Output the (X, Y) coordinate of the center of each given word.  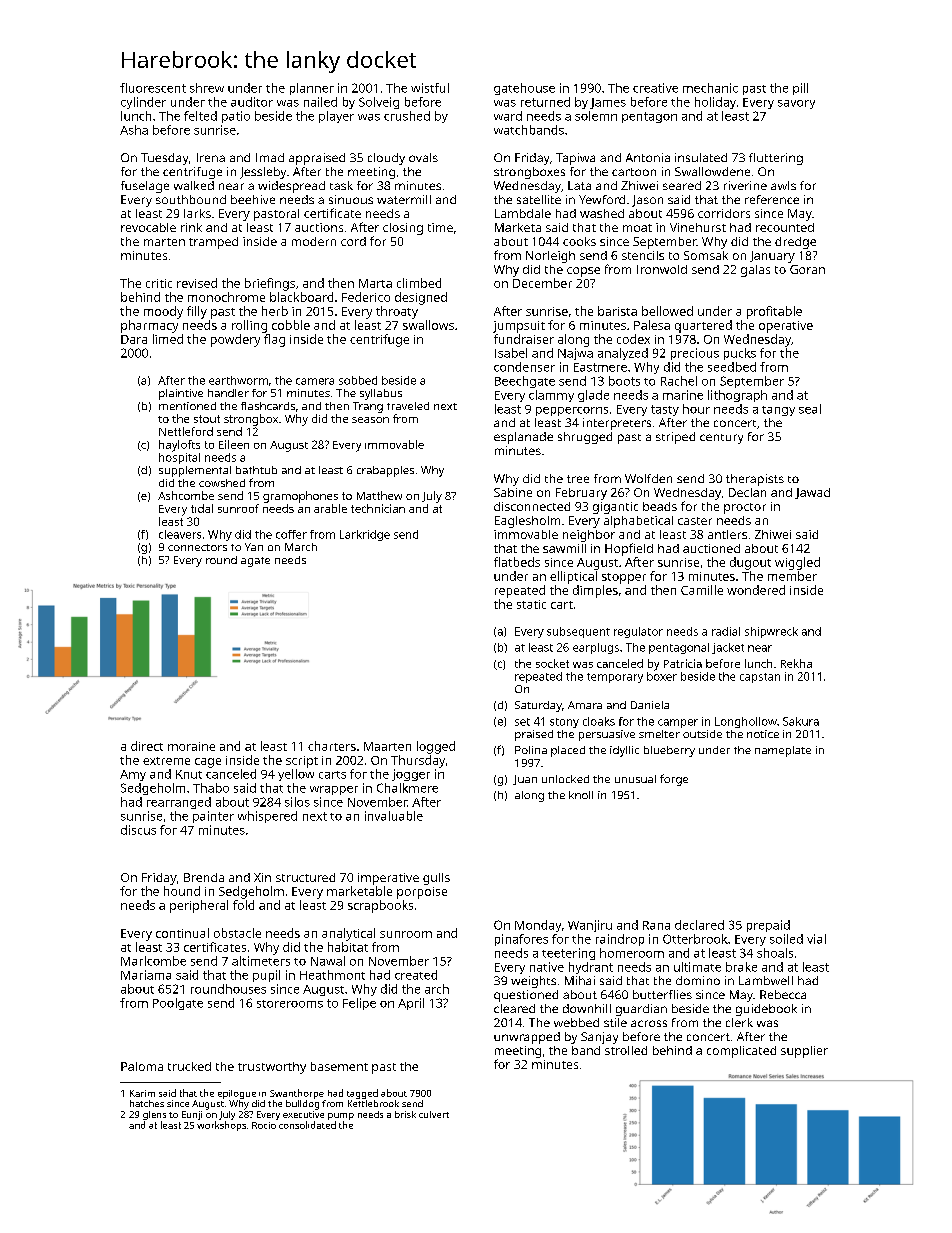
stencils (643, 255)
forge (674, 780)
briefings (270, 284)
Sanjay (599, 1038)
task (341, 185)
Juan (525, 780)
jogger (411, 775)
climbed (419, 283)
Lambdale (523, 213)
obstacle (237, 933)
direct (147, 746)
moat (637, 228)
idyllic (624, 751)
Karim (142, 1093)
